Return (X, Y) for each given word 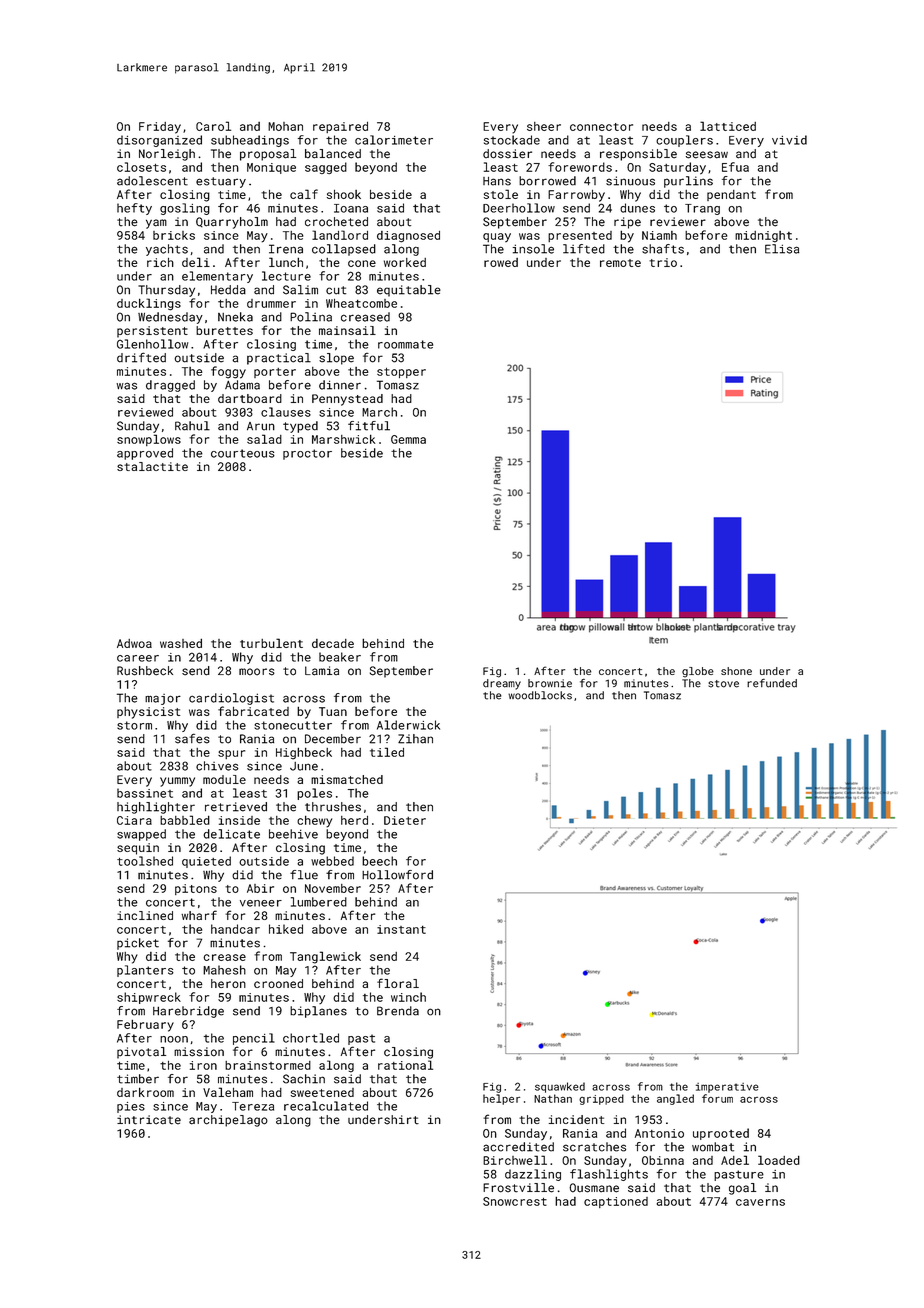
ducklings (149, 304)
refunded (772, 683)
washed (181, 643)
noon (174, 1039)
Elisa (782, 249)
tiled (387, 752)
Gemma (408, 439)
